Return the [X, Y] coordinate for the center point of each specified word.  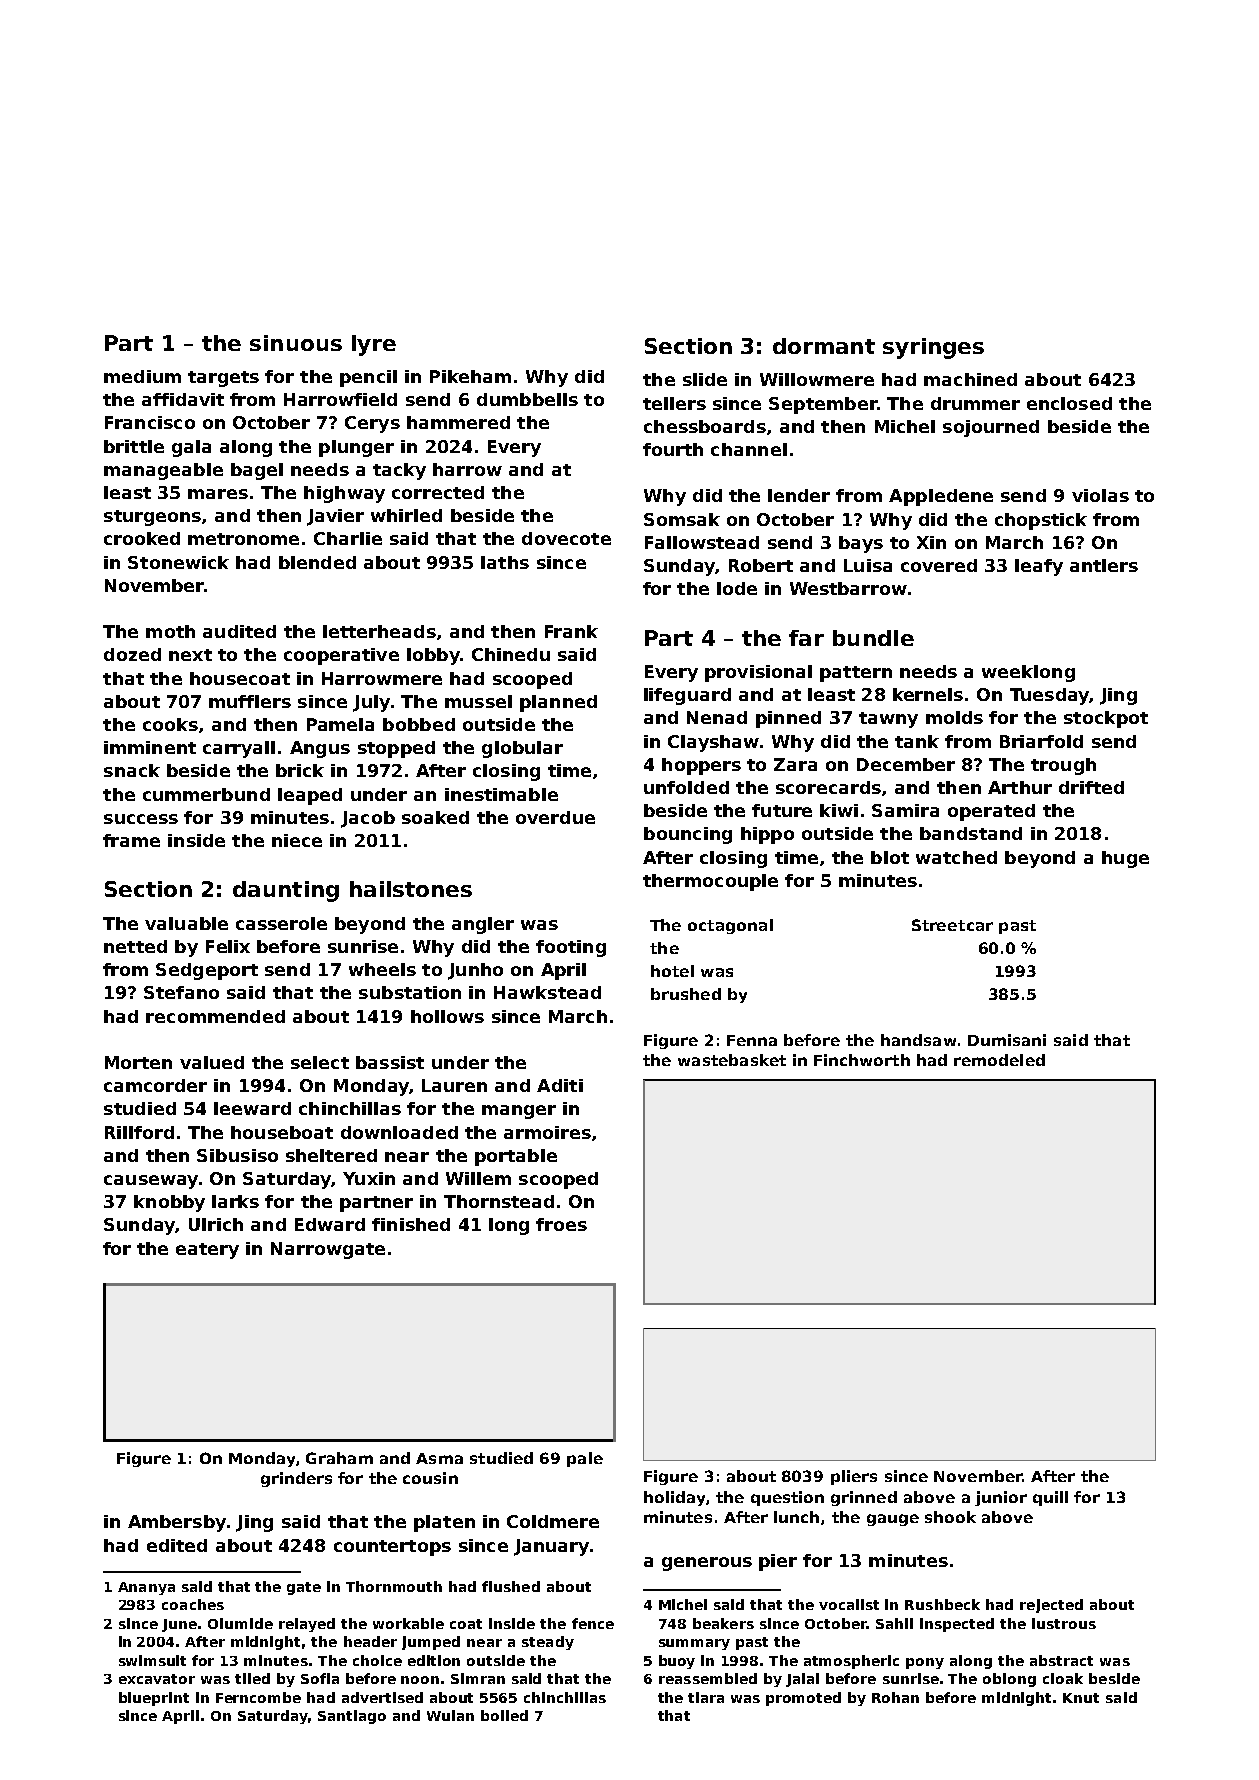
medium [142, 376]
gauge [893, 1520]
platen [444, 1523]
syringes [933, 348]
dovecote [566, 538]
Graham [339, 1458]
